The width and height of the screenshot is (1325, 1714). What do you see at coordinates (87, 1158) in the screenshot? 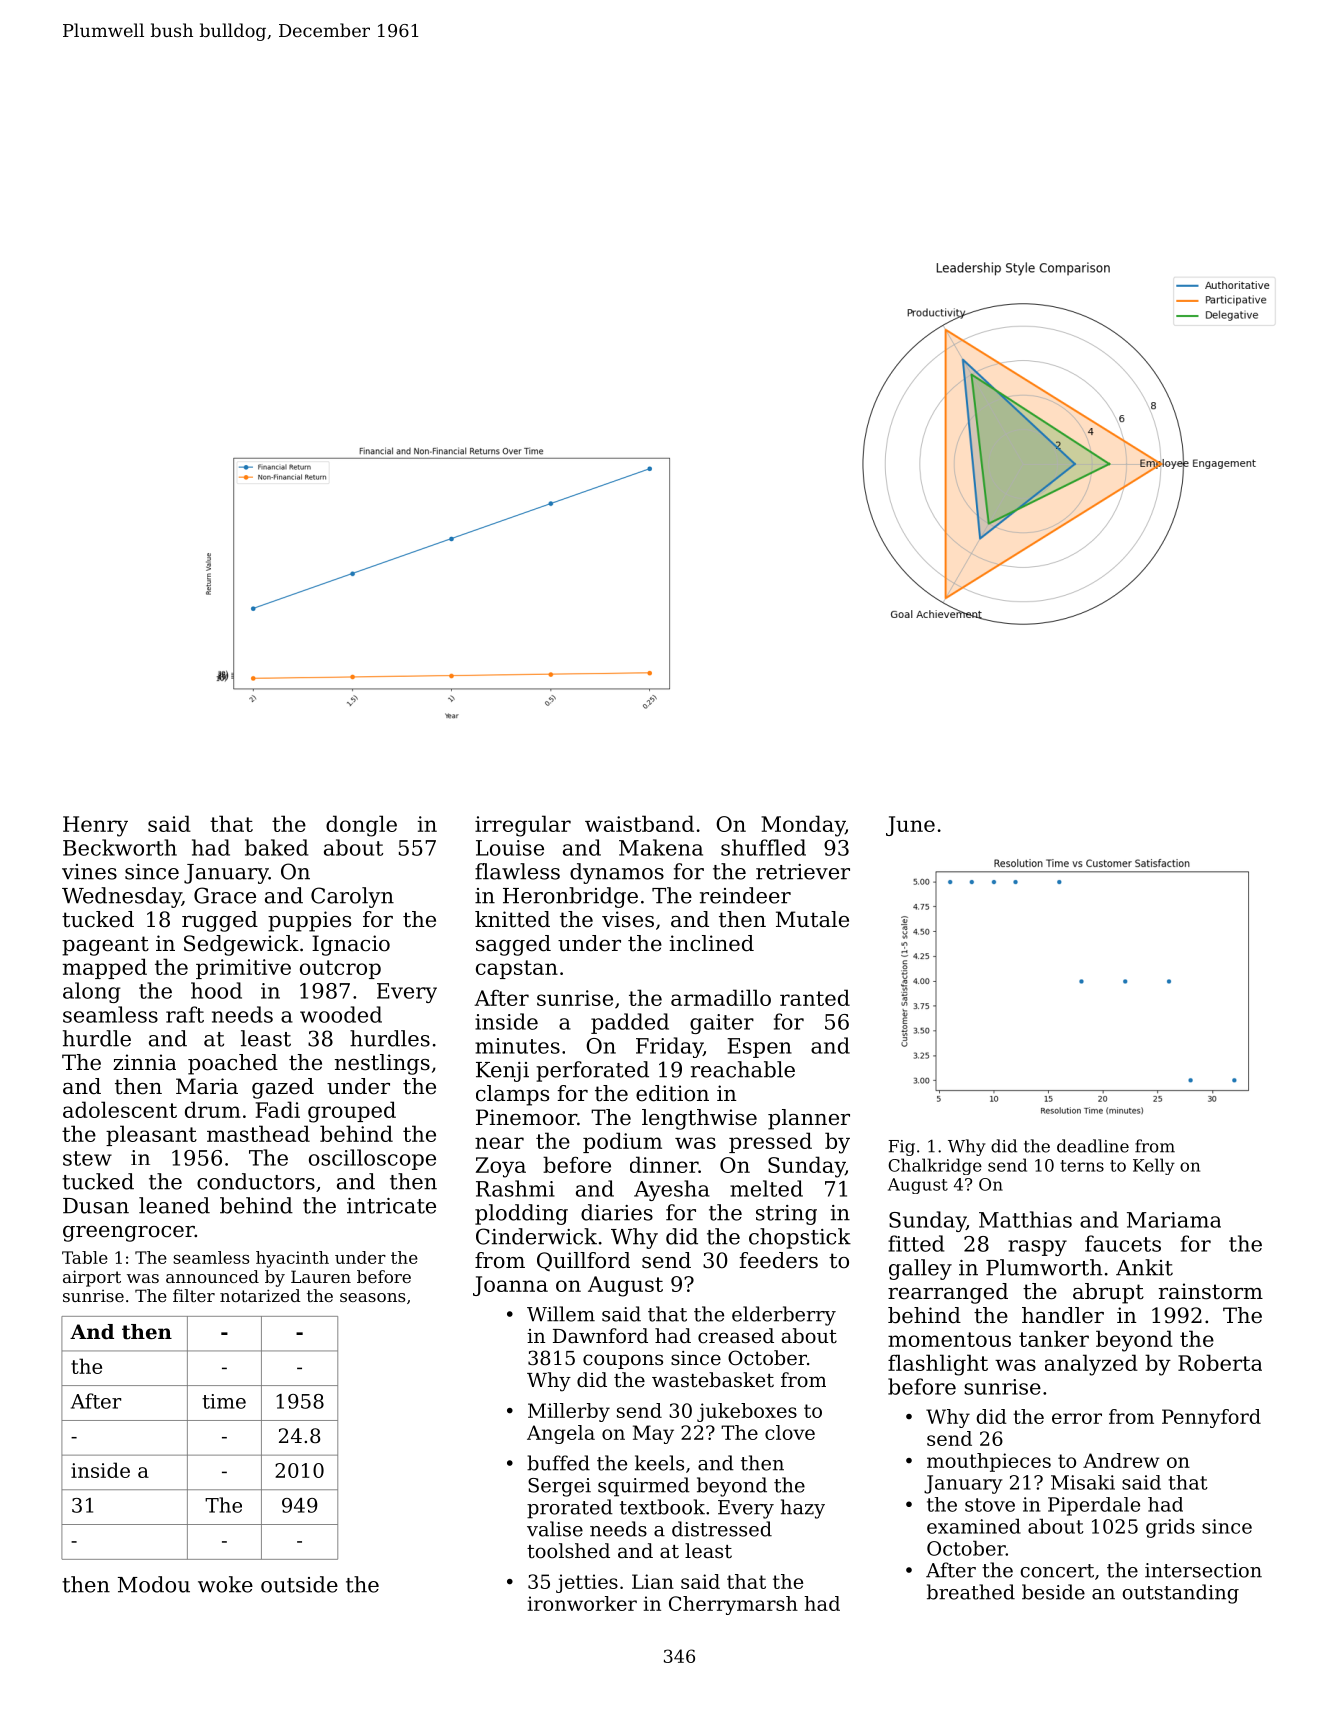
I see `stew` at bounding box center [87, 1158].
